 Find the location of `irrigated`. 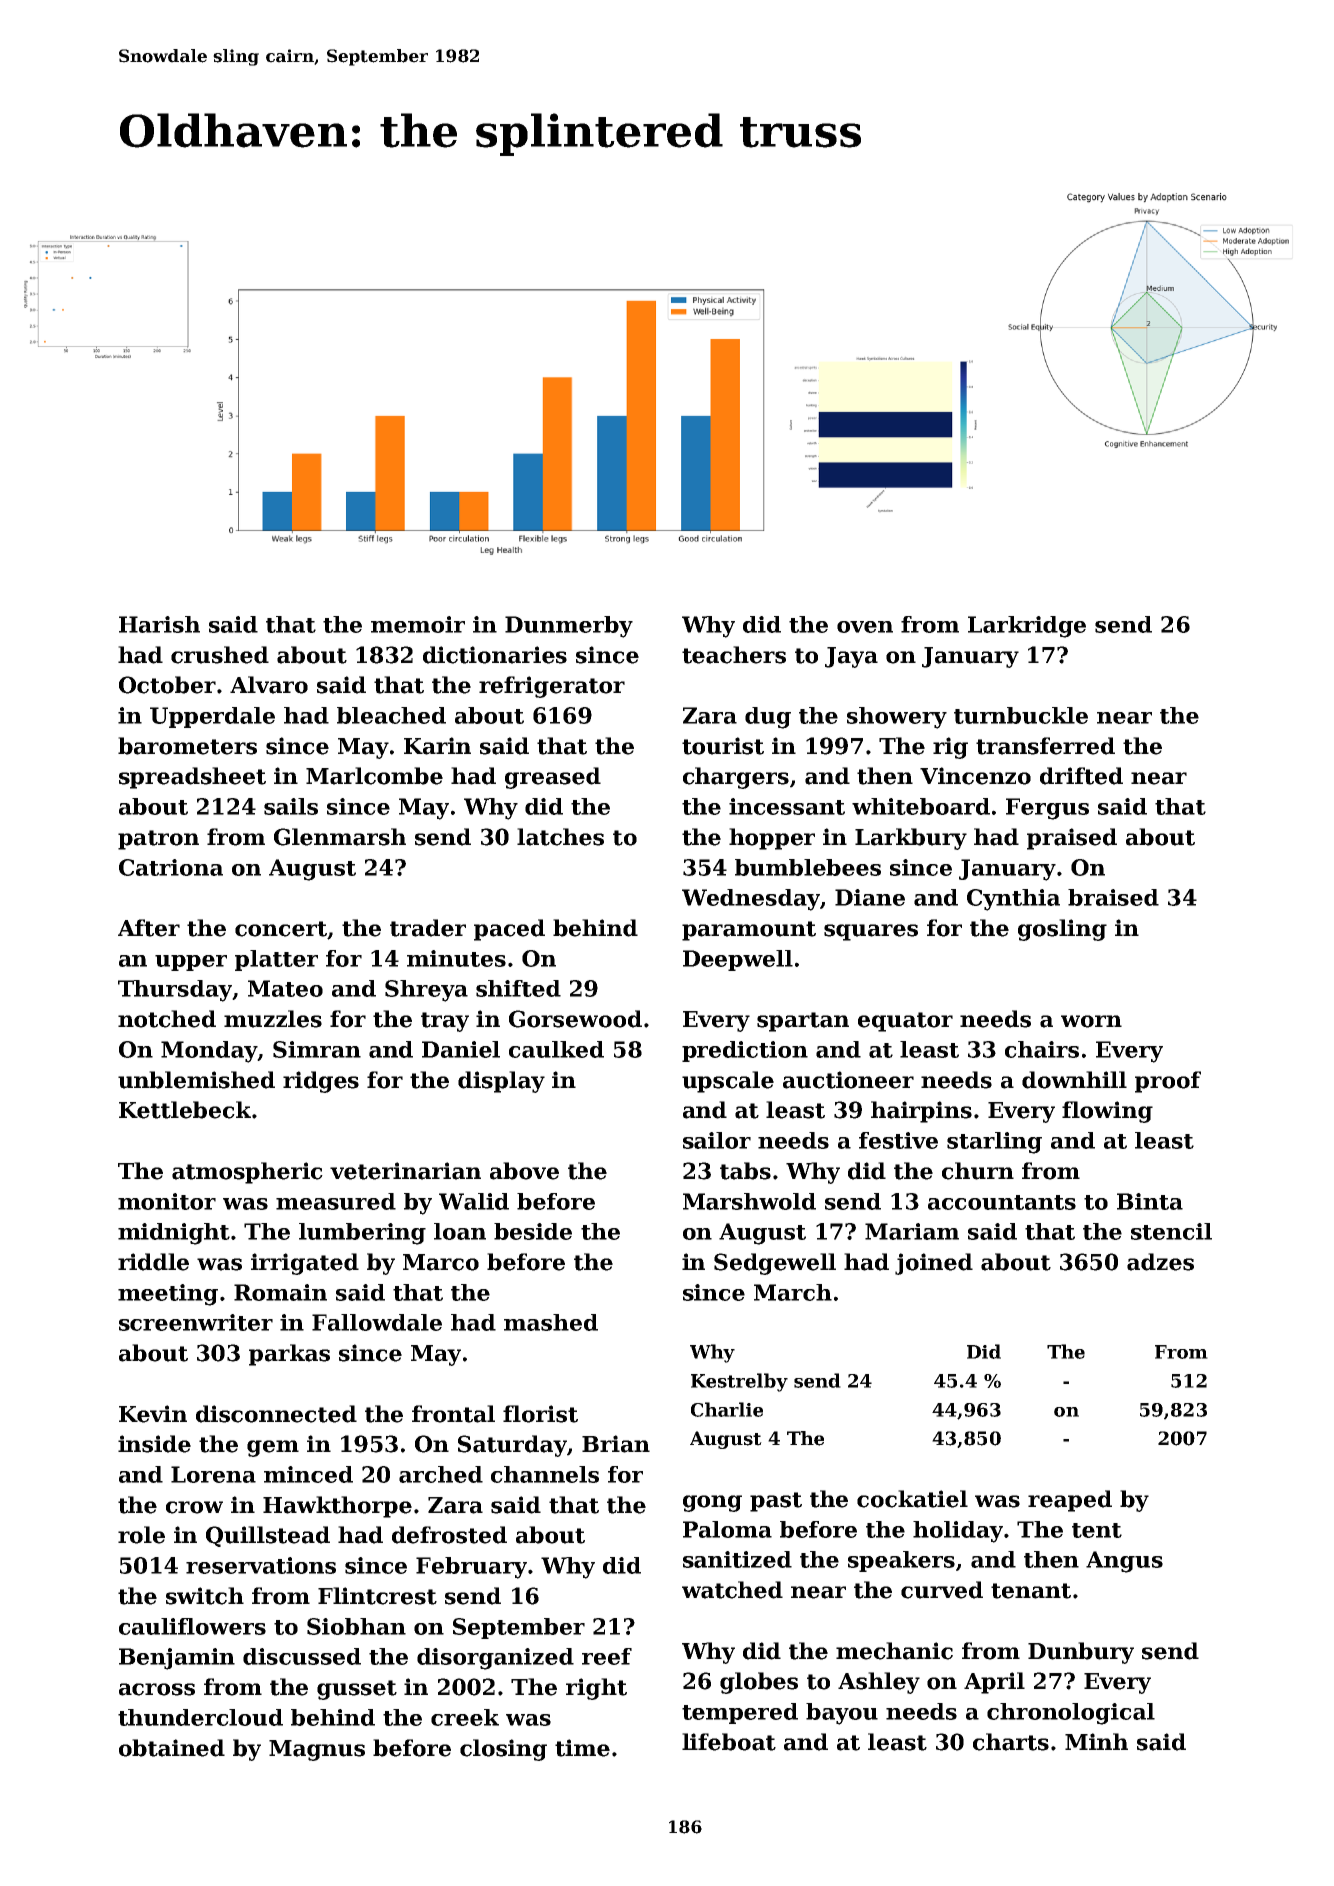

irrigated is located at coordinates (305, 1264).
